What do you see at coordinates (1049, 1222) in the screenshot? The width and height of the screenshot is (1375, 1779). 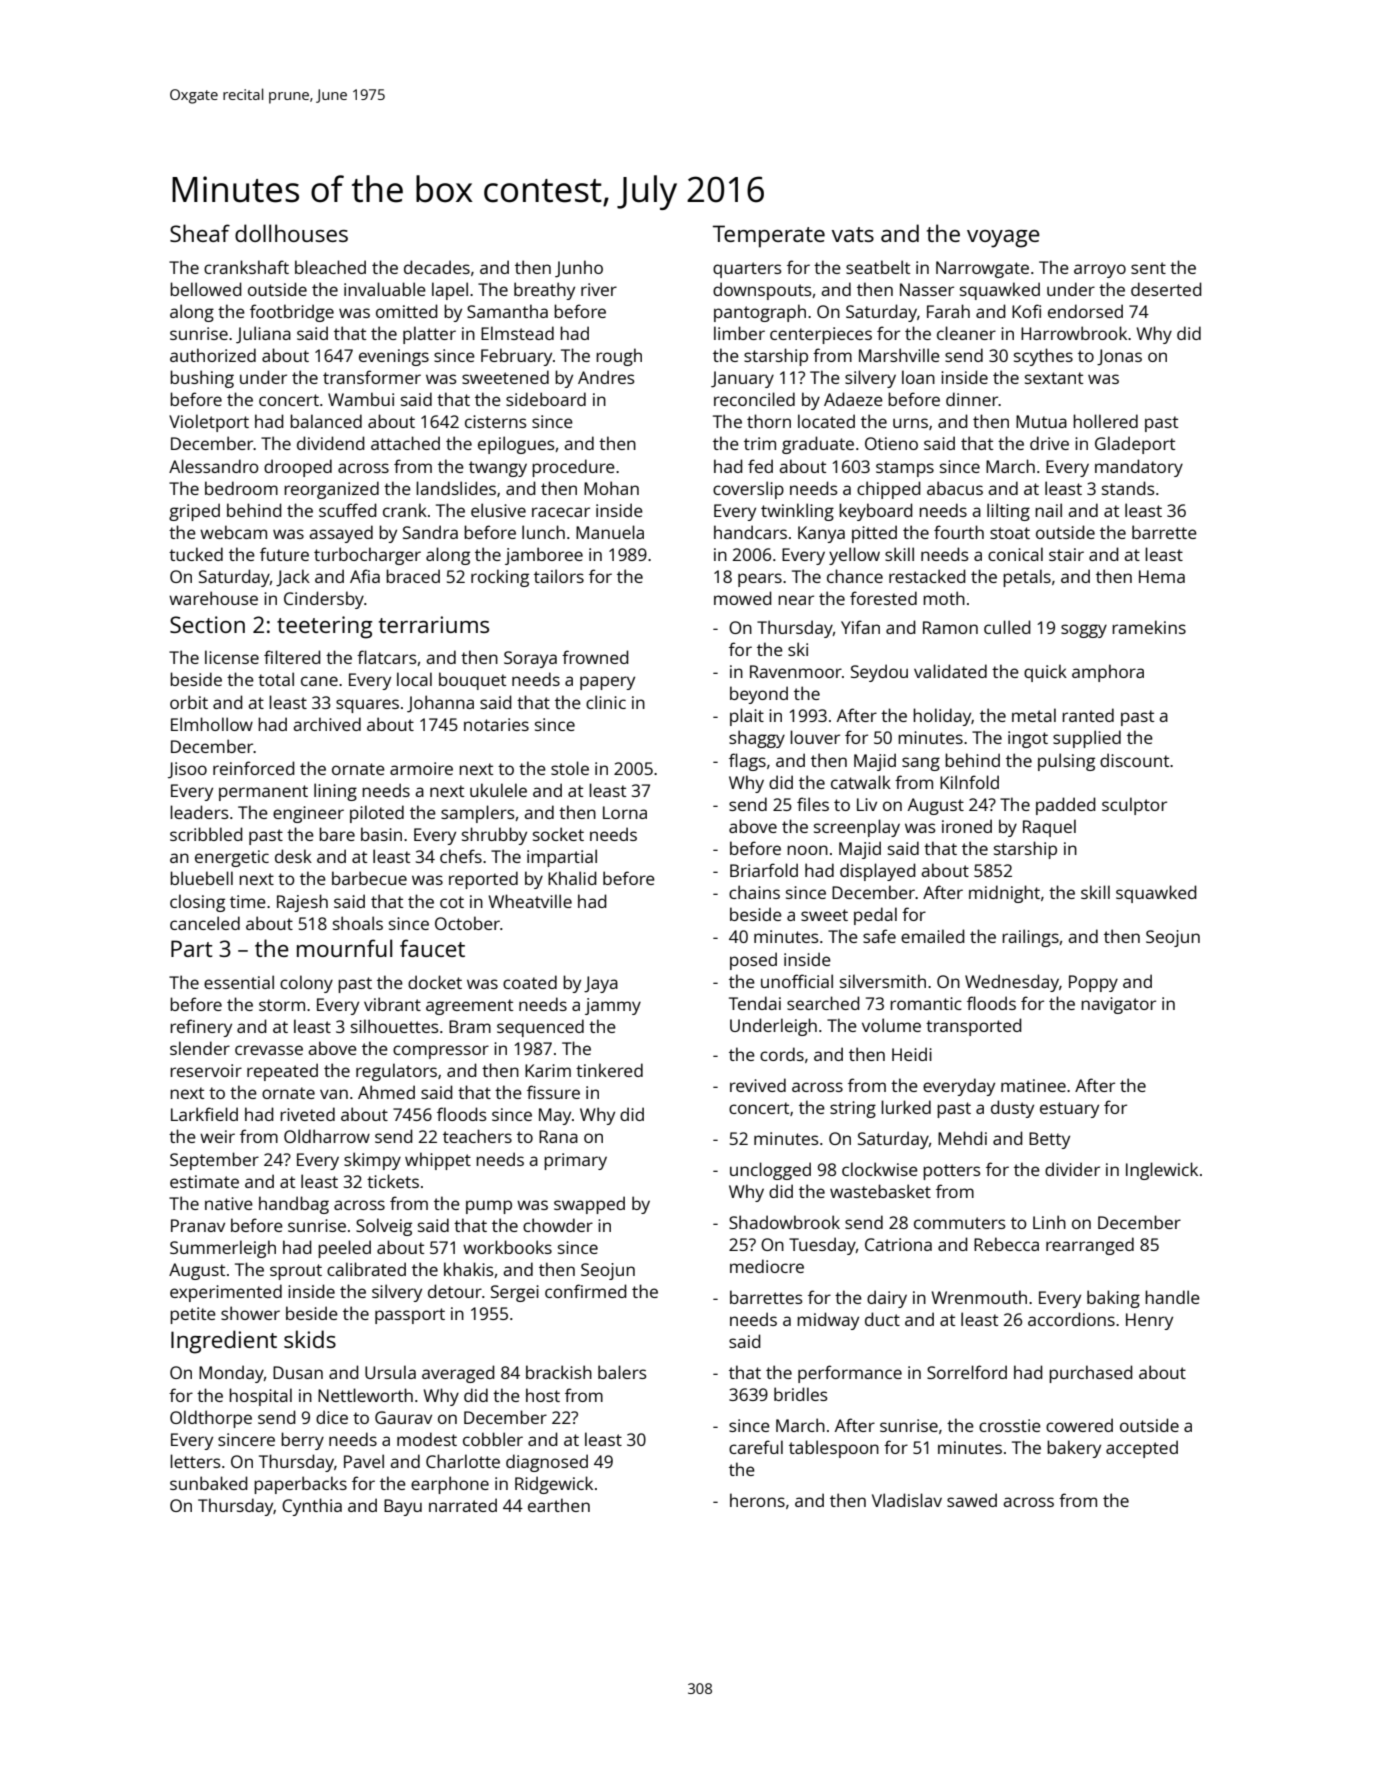 I see `Linh` at bounding box center [1049, 1222].
